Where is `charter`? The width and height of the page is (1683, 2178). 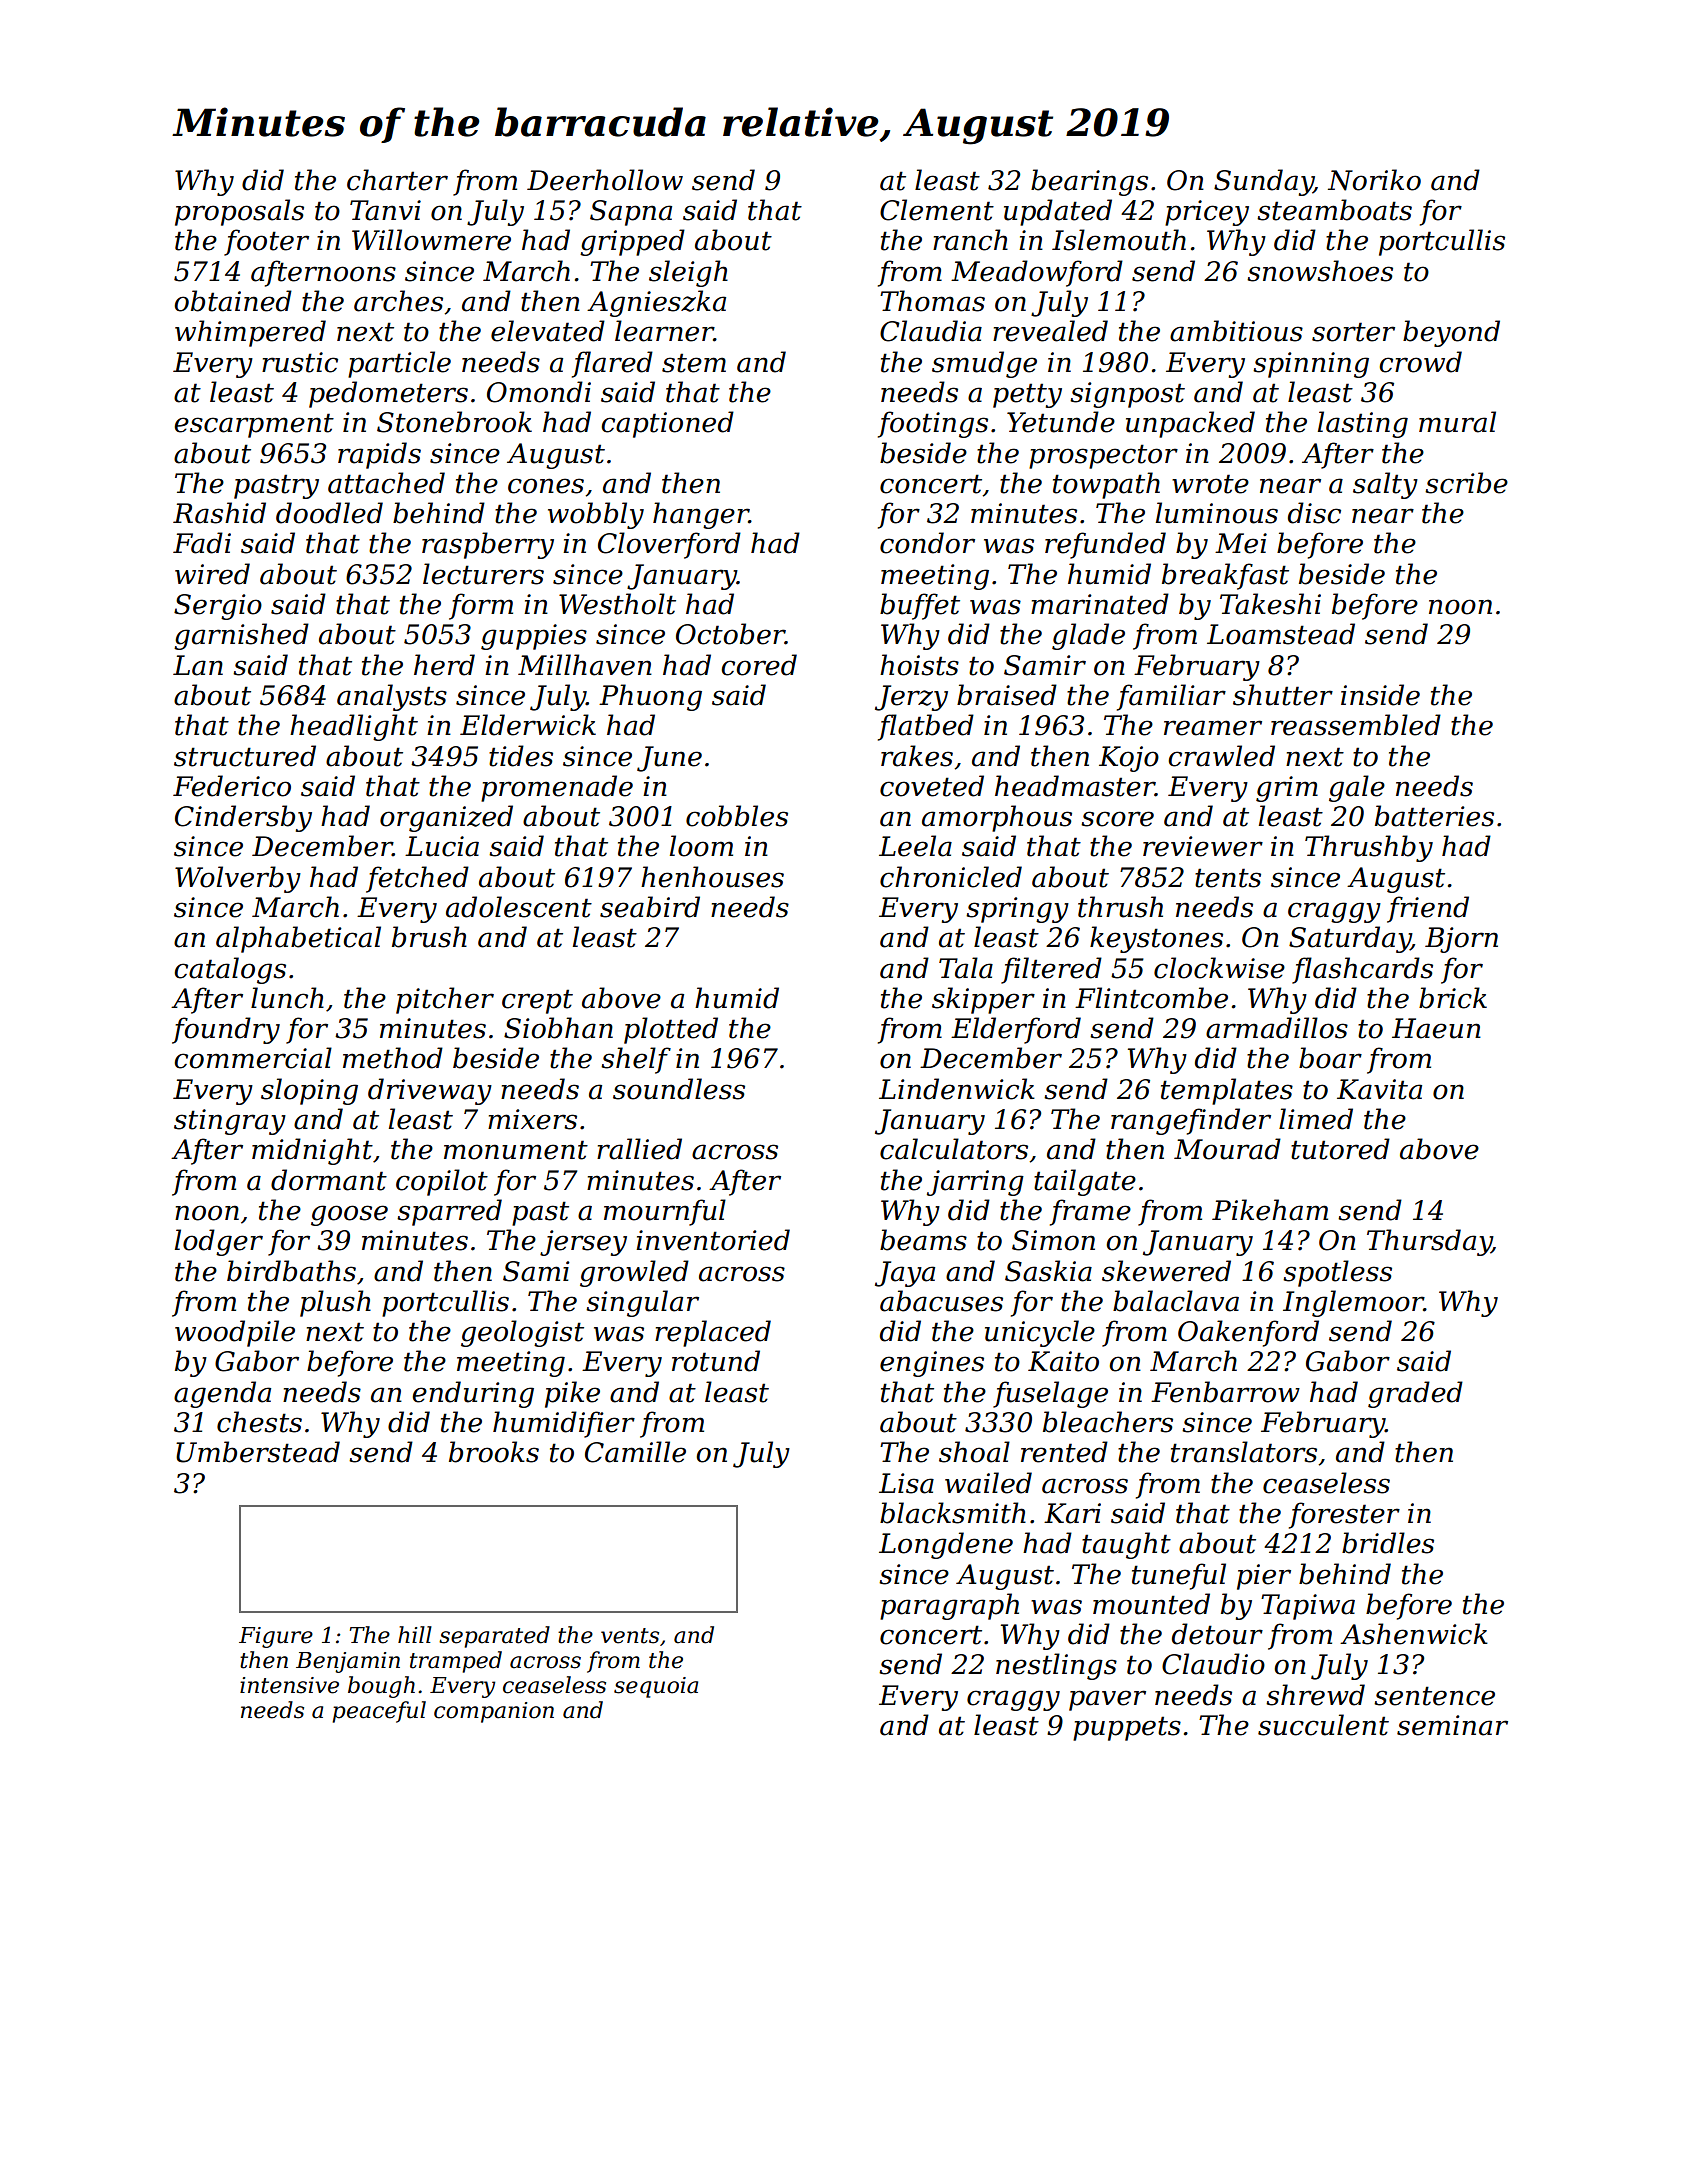
charter is located at coordinates (397, 180).
